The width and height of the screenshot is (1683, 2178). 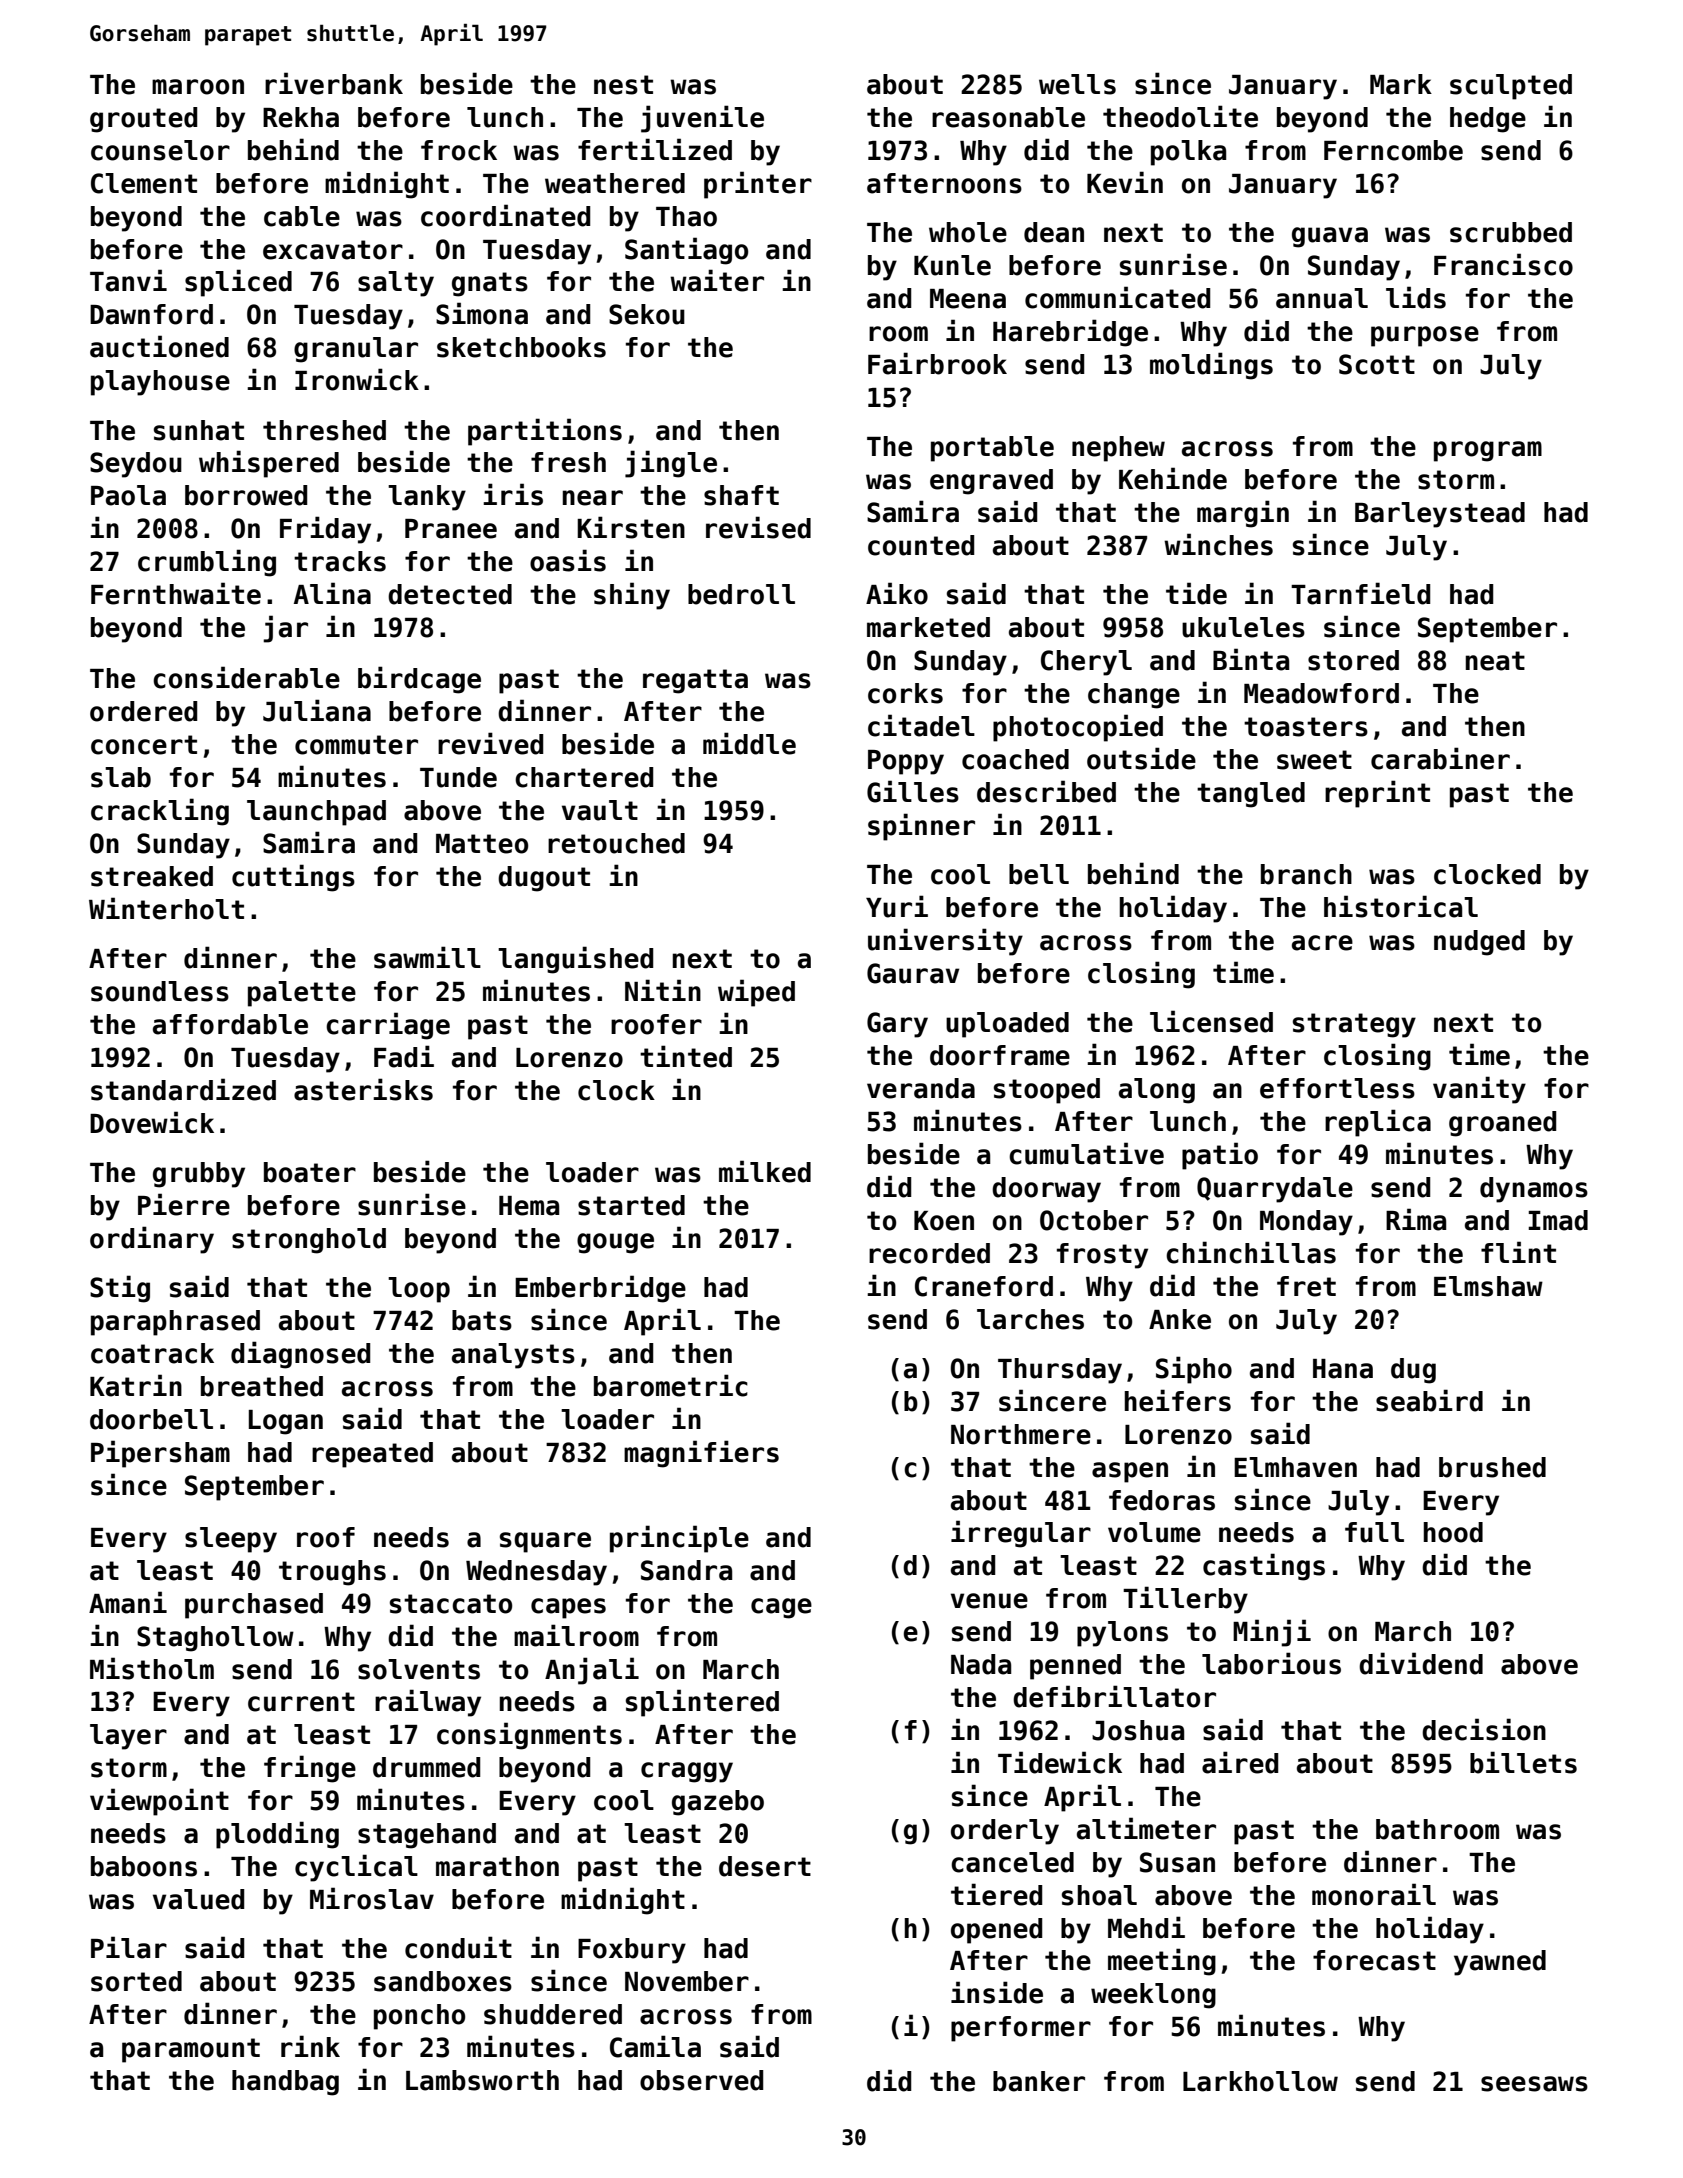 I want to click on handbag, so click(x=285, y=2083).
